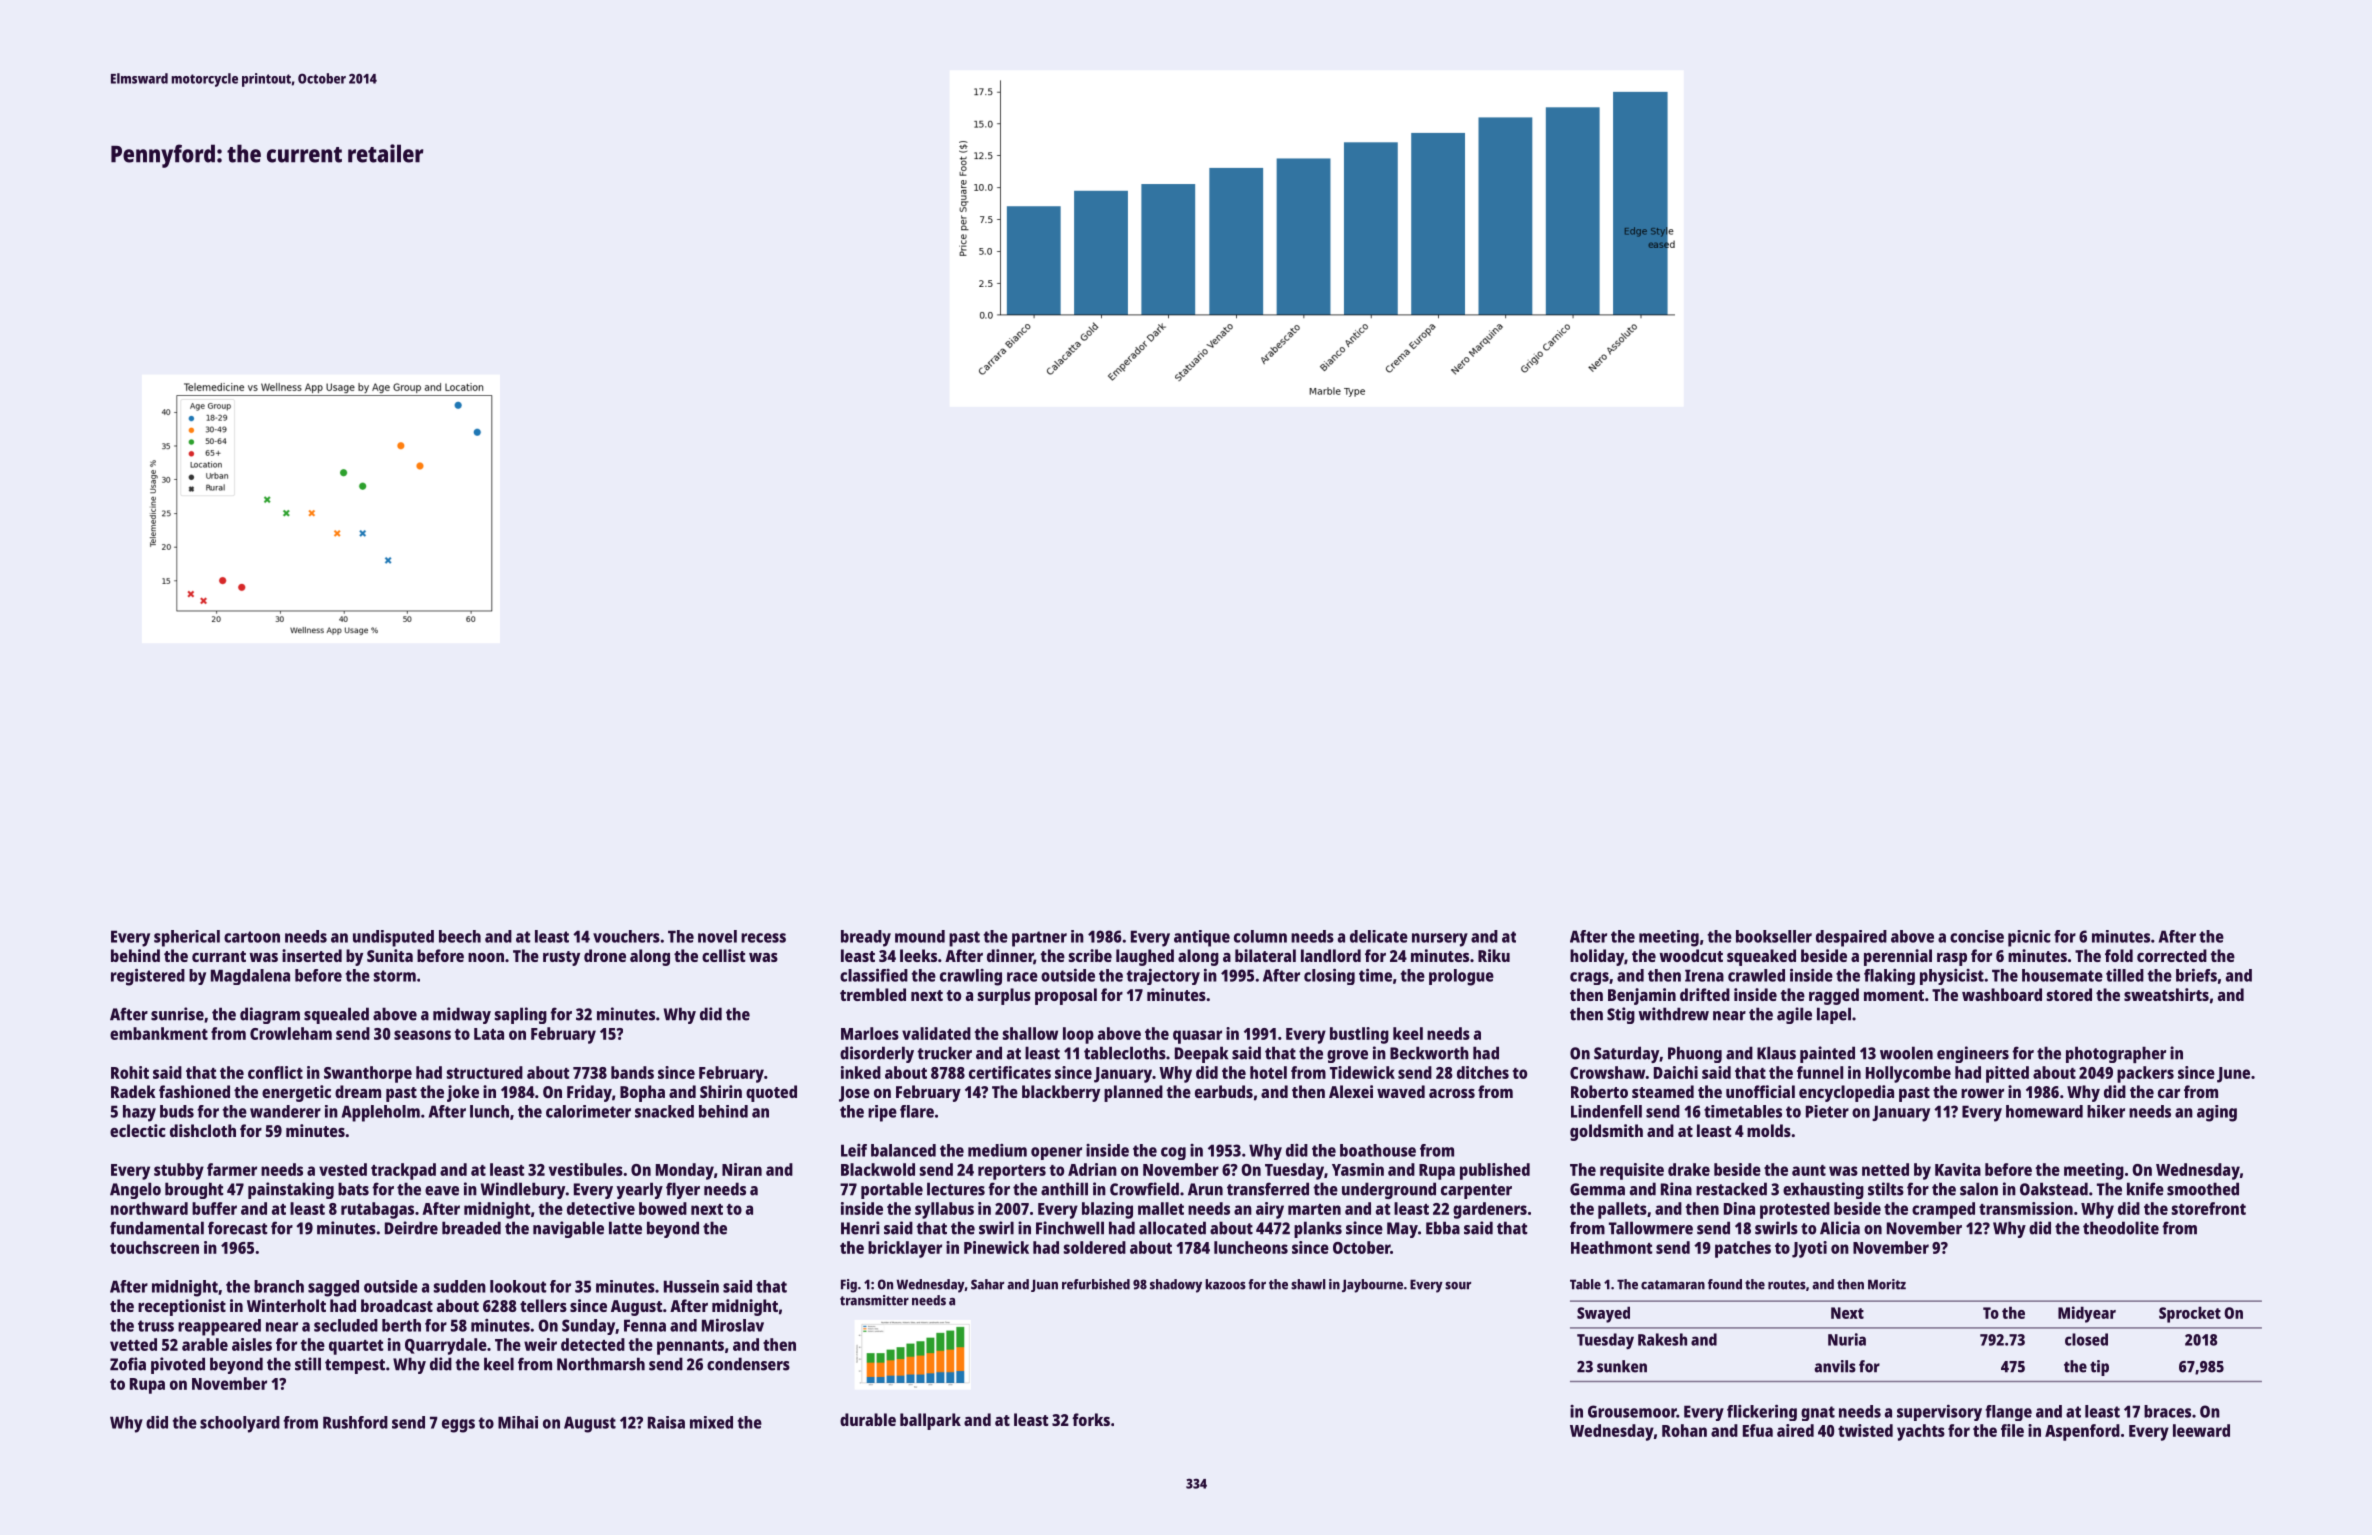 The image size is (2372, 1535). I want to click on blackberry, so click(1061, 1093).
